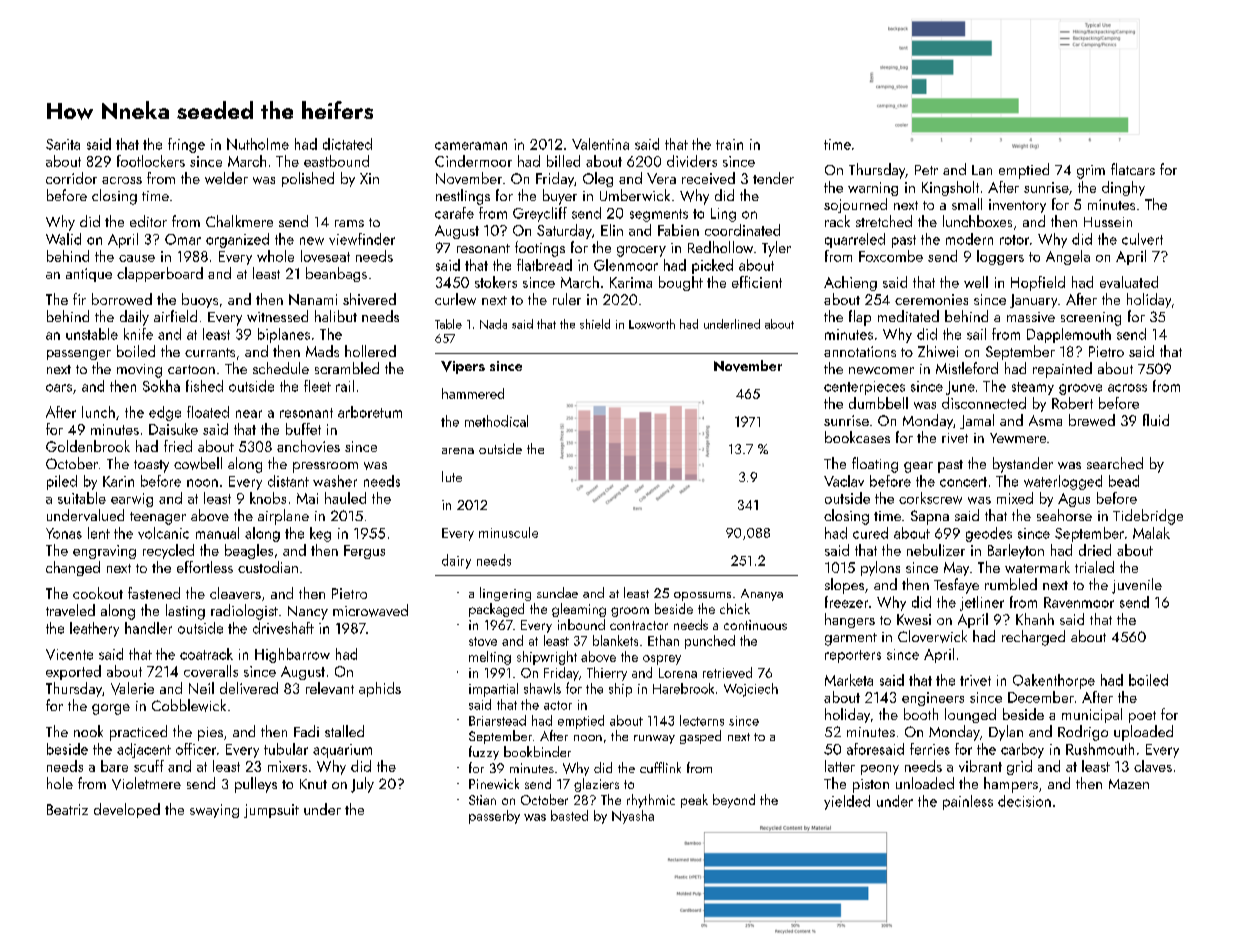  What do you see at coordinates (1031, 317) in the page?
I see `massive` at bounding box center [1031, 317].
